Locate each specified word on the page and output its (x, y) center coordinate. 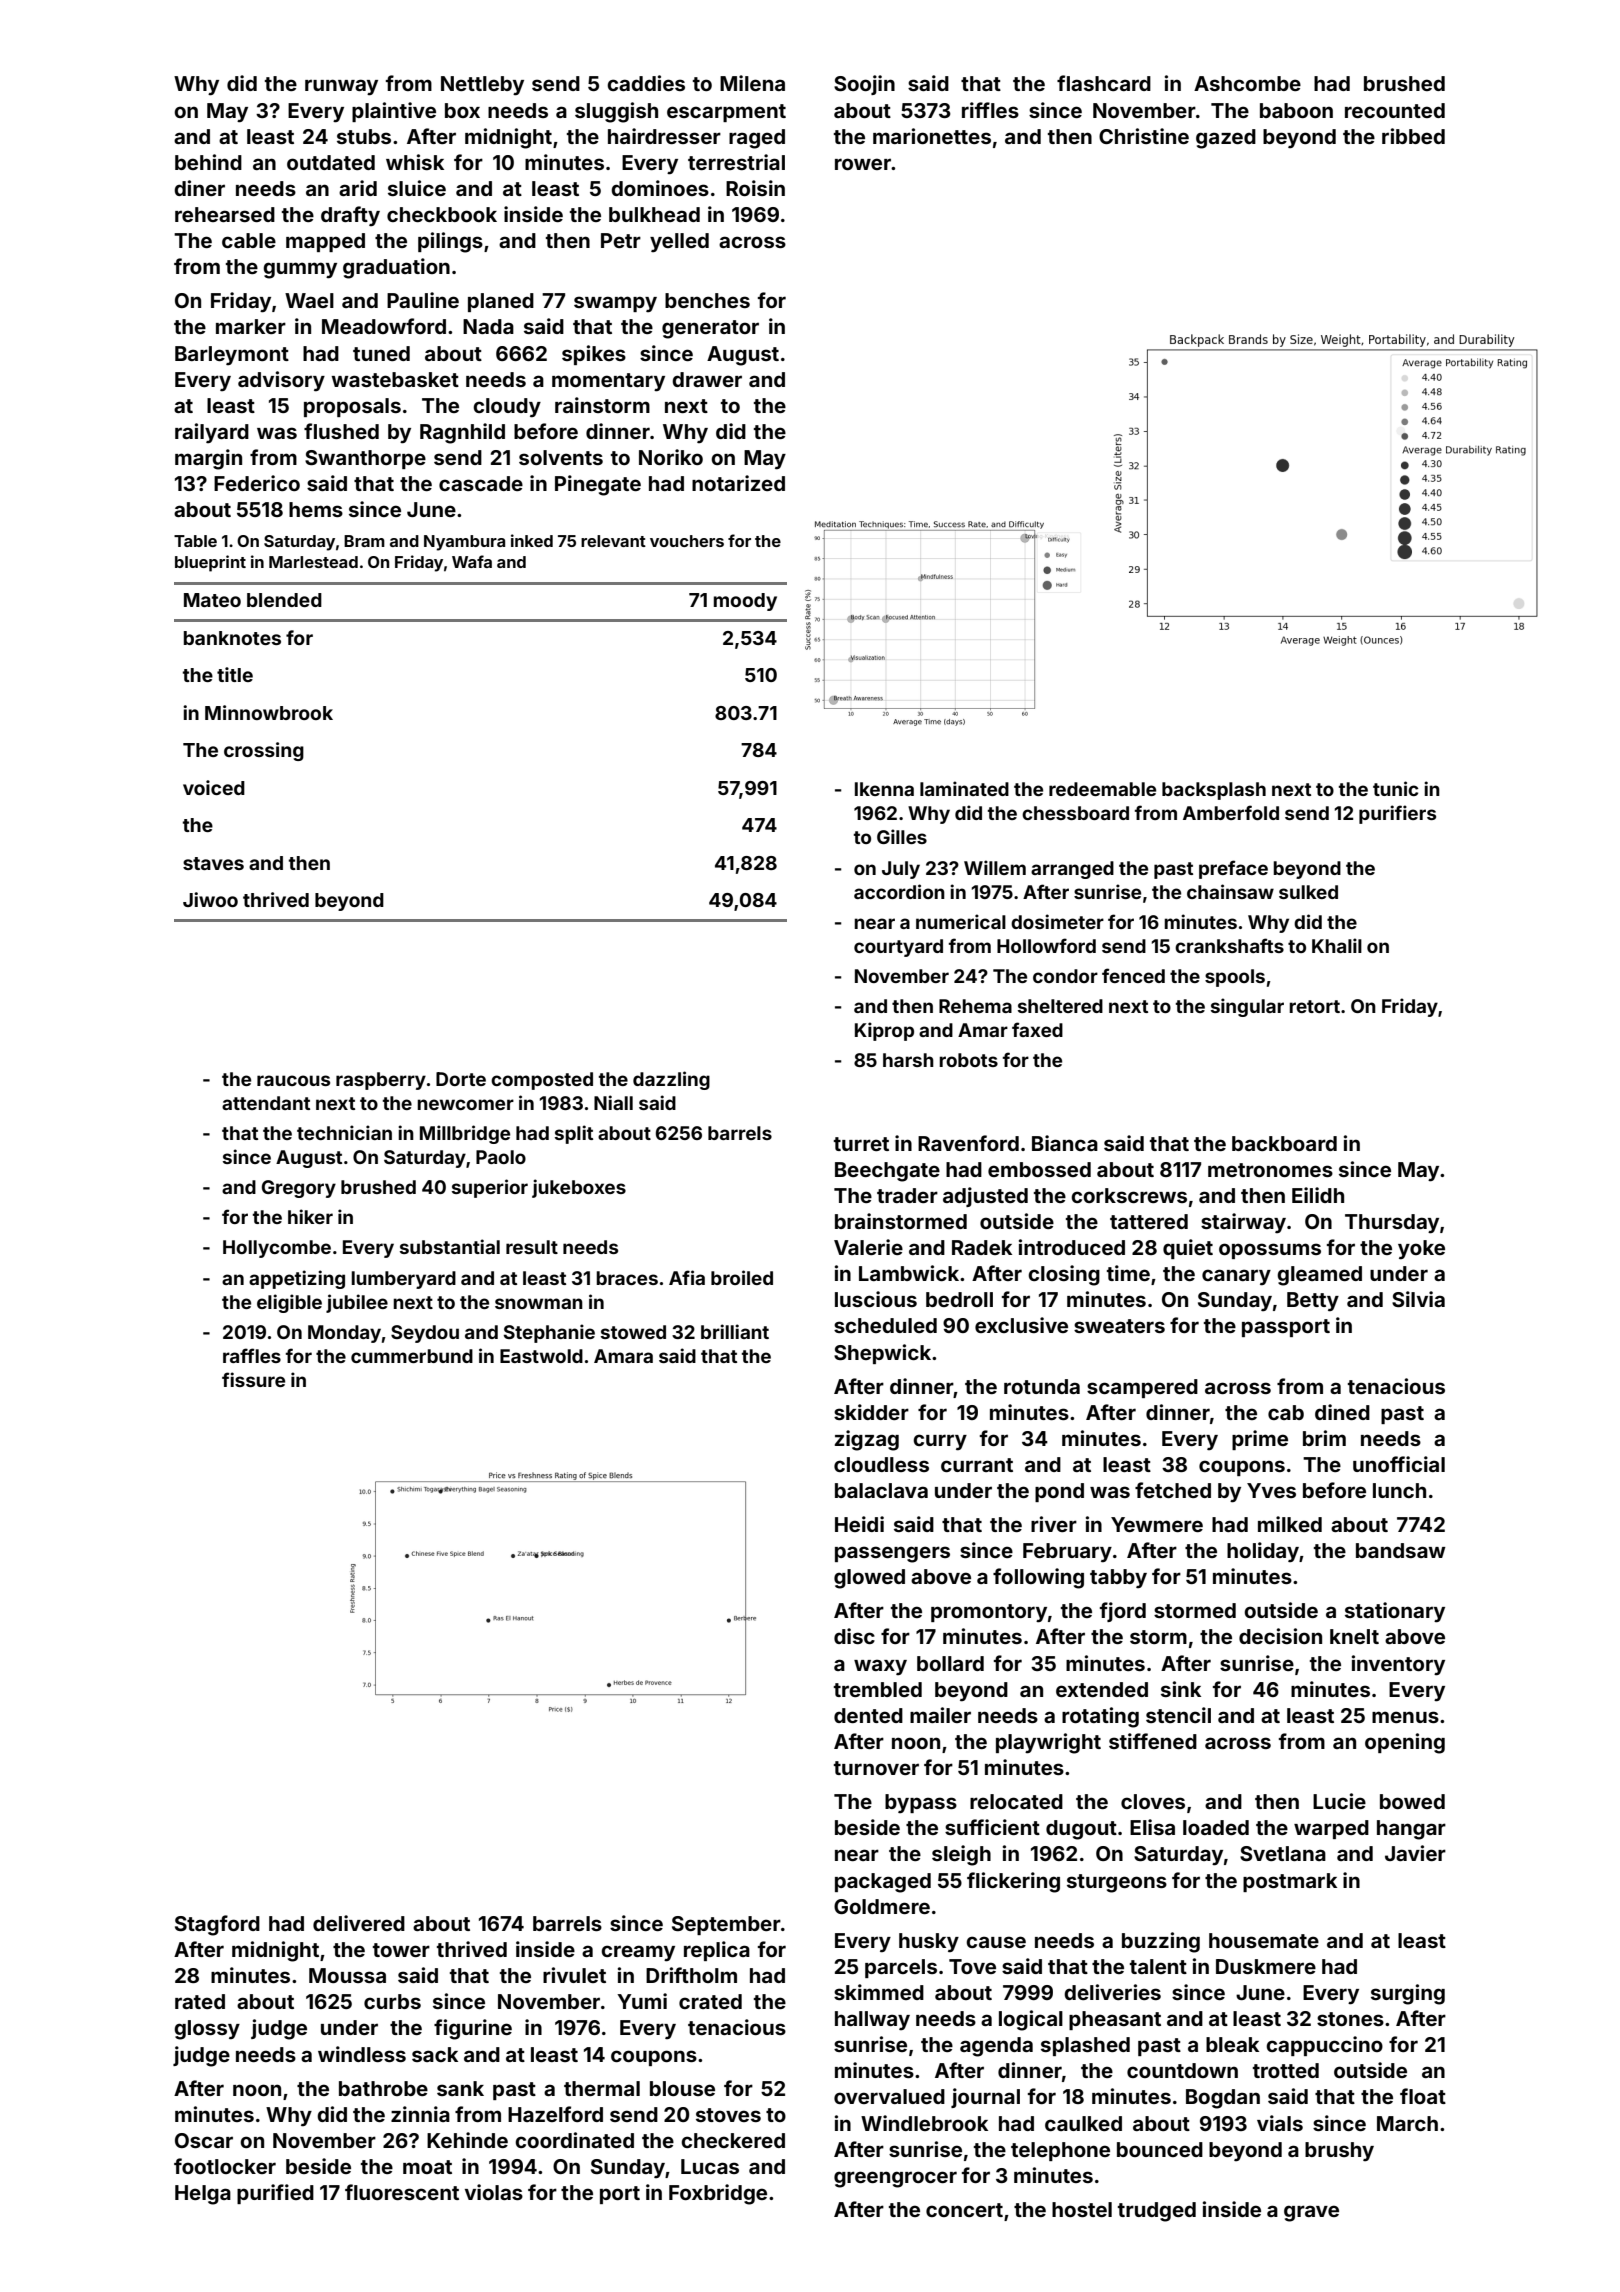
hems (316, 509)
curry (940, 1442)
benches (707, 300)
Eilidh (1318, 1195)
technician (344, 1132)
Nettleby (482, 86)
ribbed (1413, 136)
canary (1236, 1277)
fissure (253, 1379)
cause (996, 1942)
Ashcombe (1247, 83)
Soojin (864, 85)
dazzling (671, 1080)
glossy (207, 2030)
